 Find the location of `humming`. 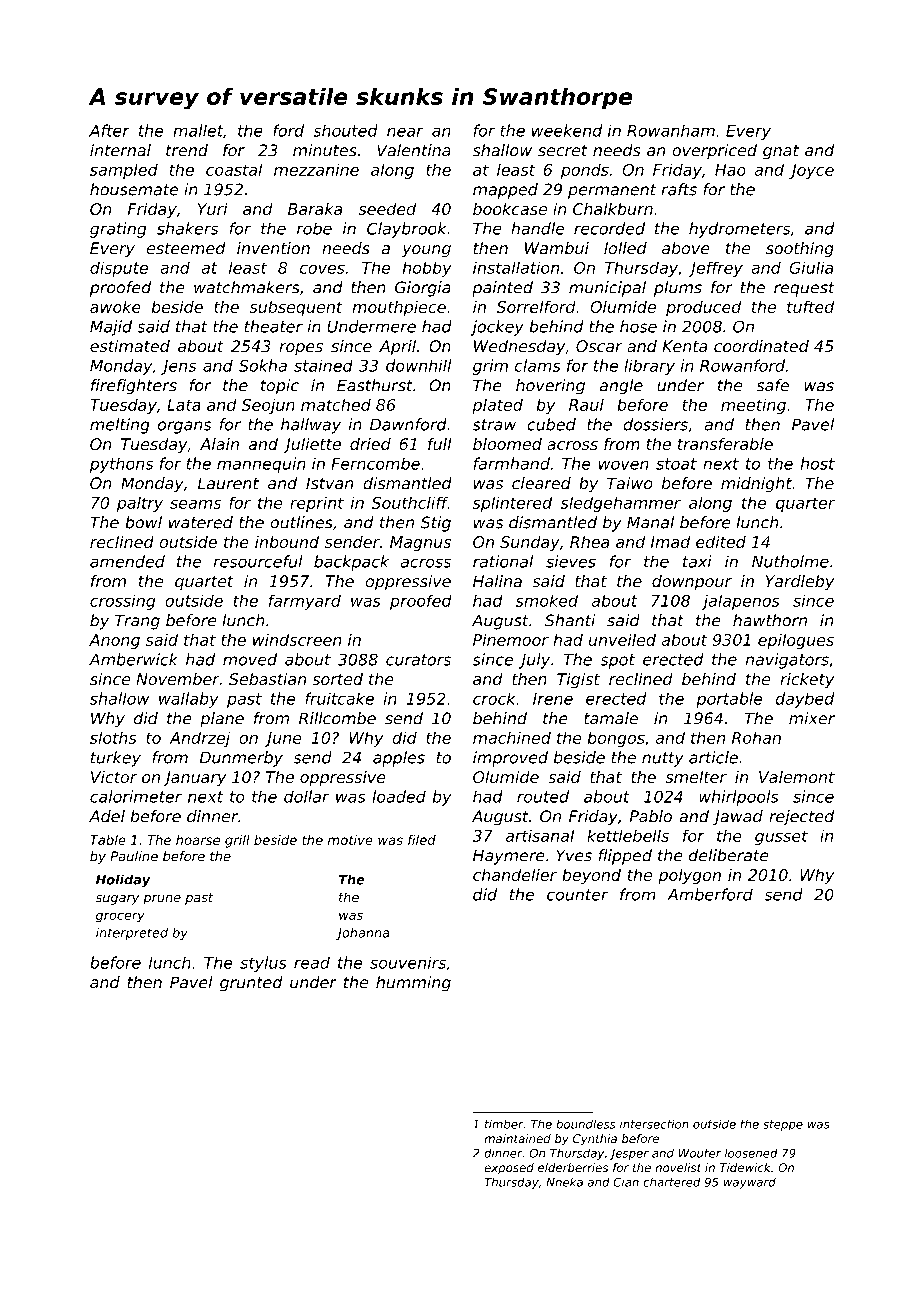

humming is located at coordinates (413, 984).
